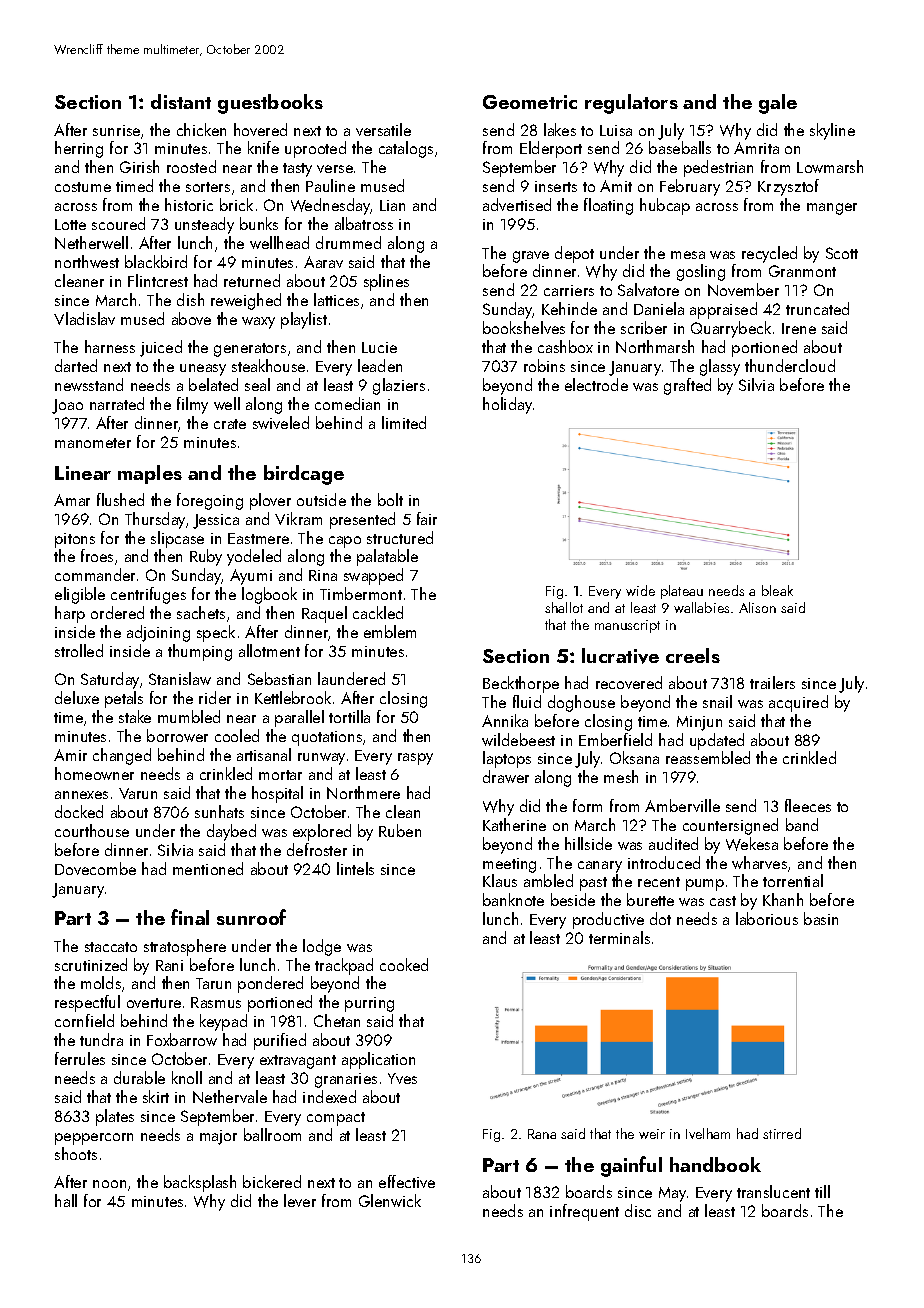 This screenshot has height=1308, width=924. What do you see at coordinates (259, 223) in the screenshot?
I see `bunks` at bounding box center [259, 223].
